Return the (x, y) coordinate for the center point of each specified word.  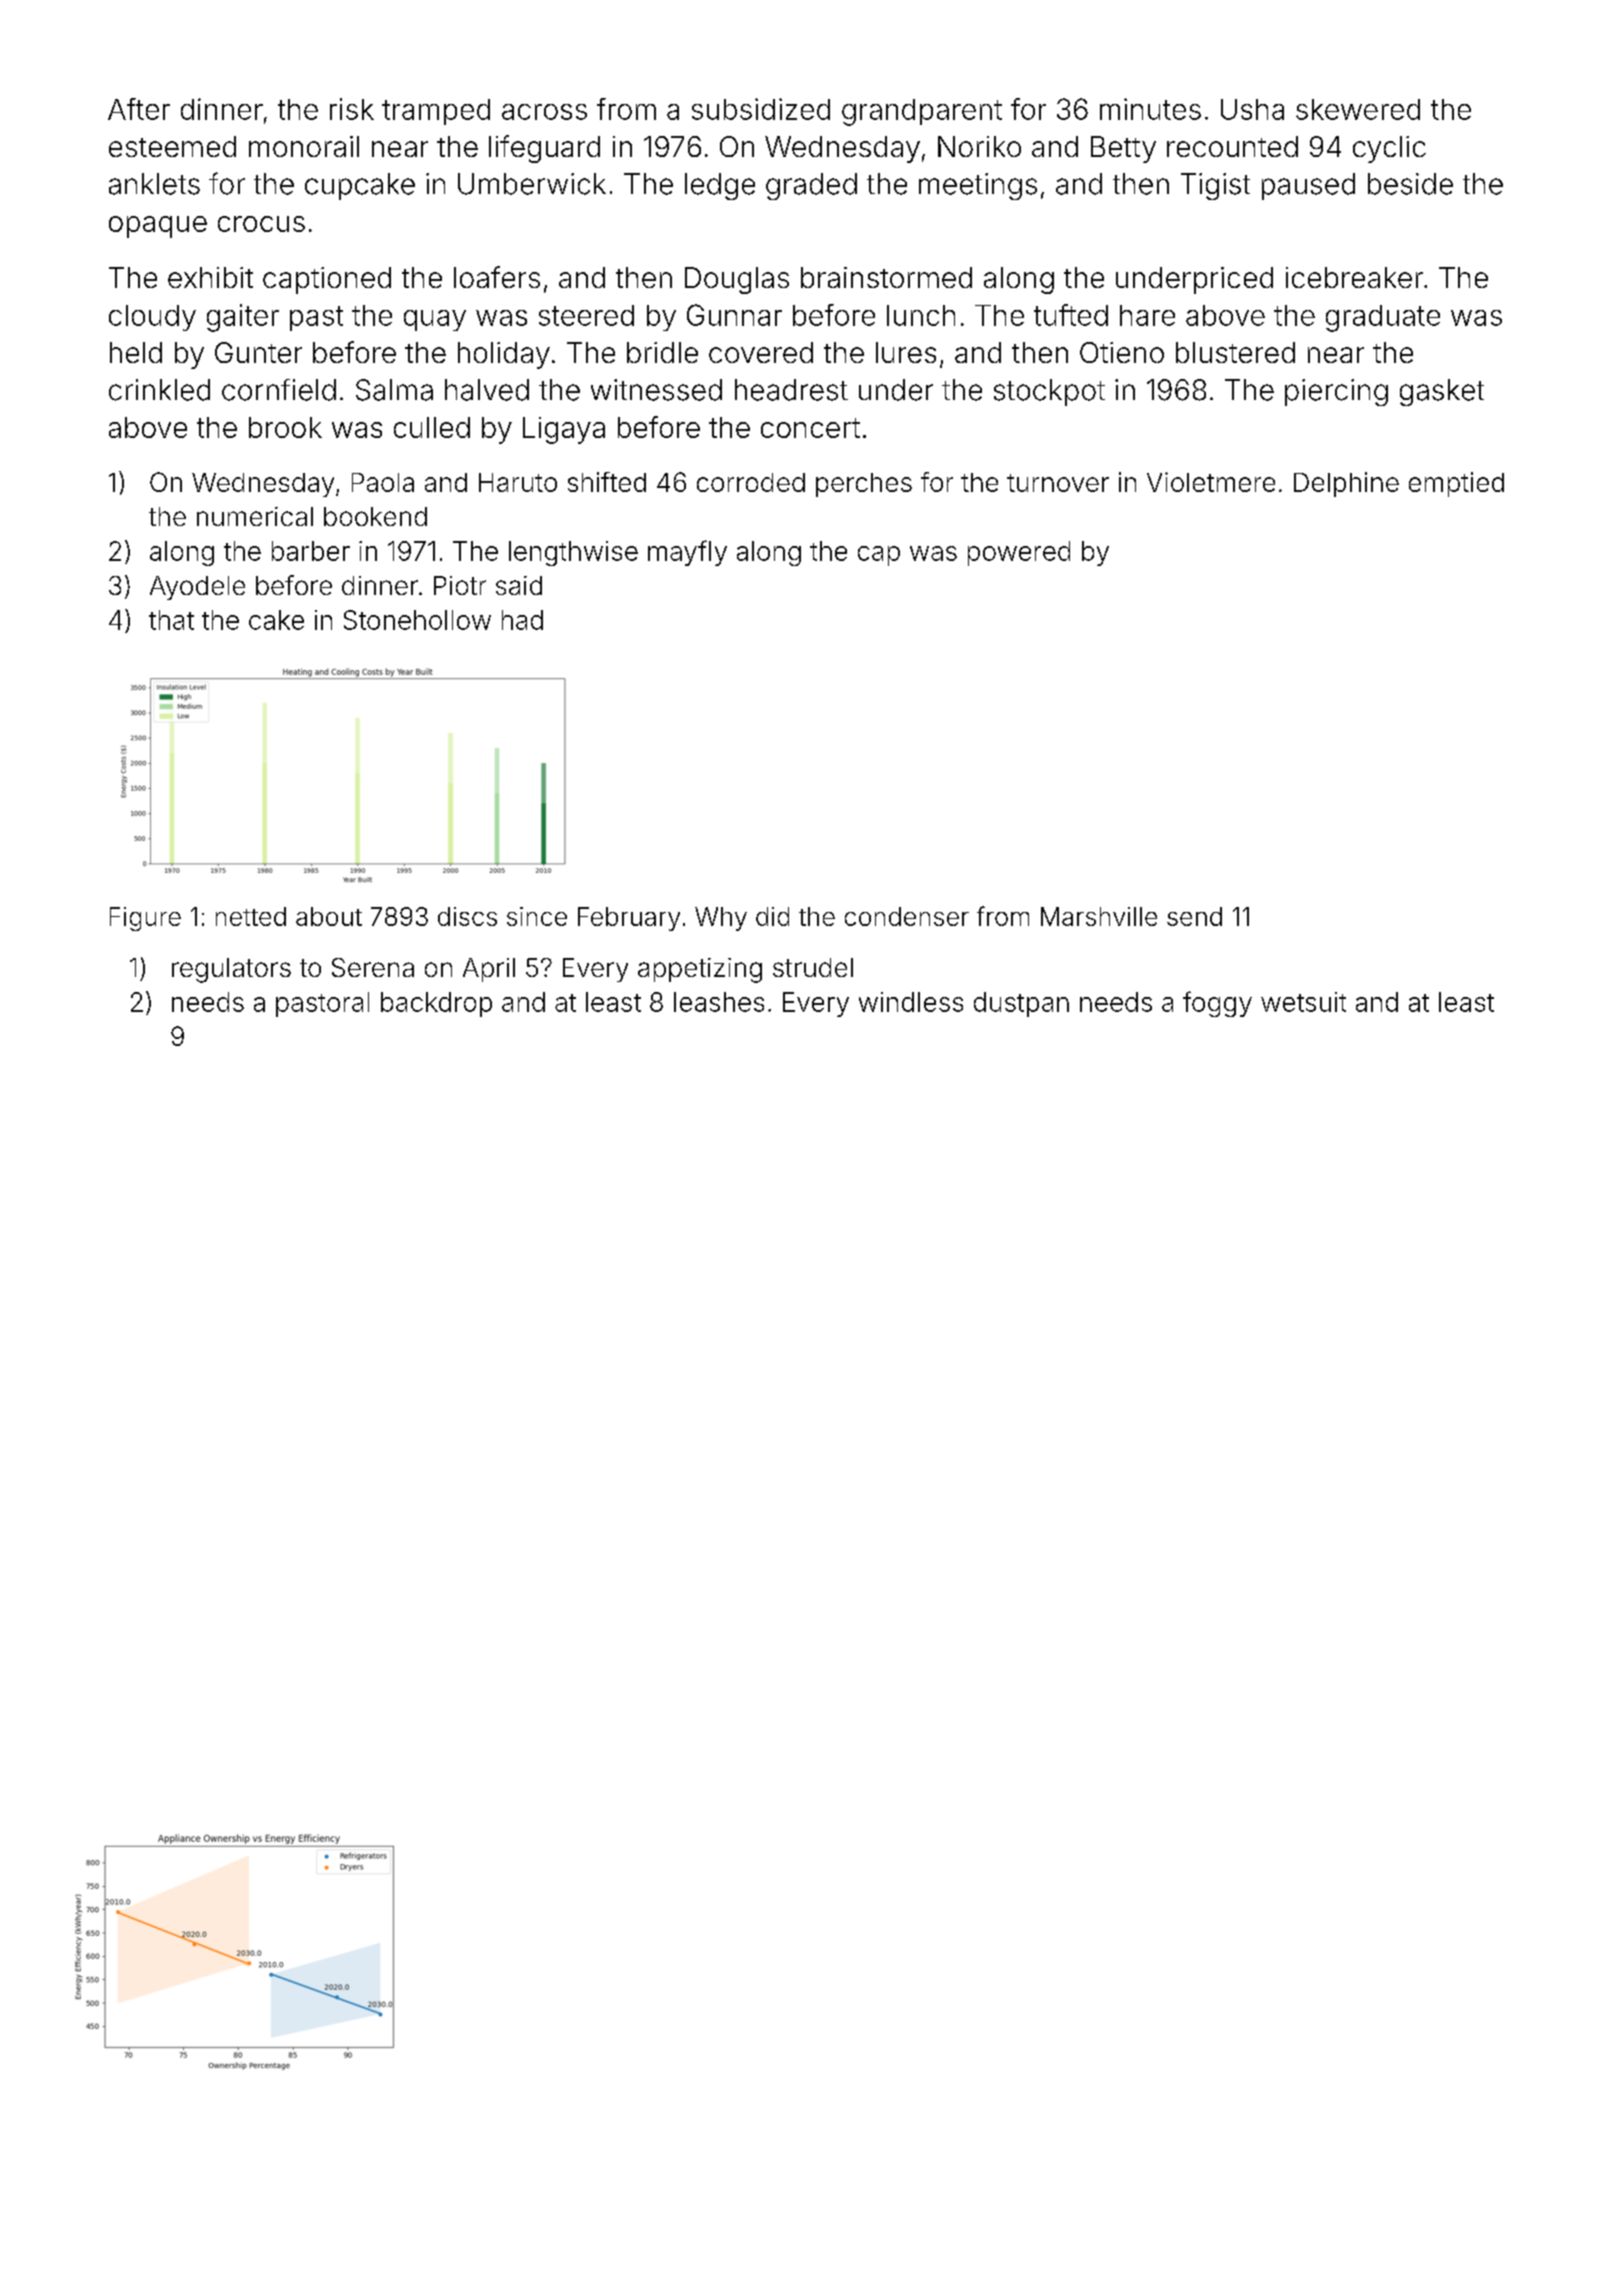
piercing (1336, 392)
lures (906, 352)
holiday (504, 355)
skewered (1358, 109)
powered (1019, 553)
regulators (231, 970)
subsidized (761, 109)
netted (251, 916)
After (139, 109)
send (1194, 916)
